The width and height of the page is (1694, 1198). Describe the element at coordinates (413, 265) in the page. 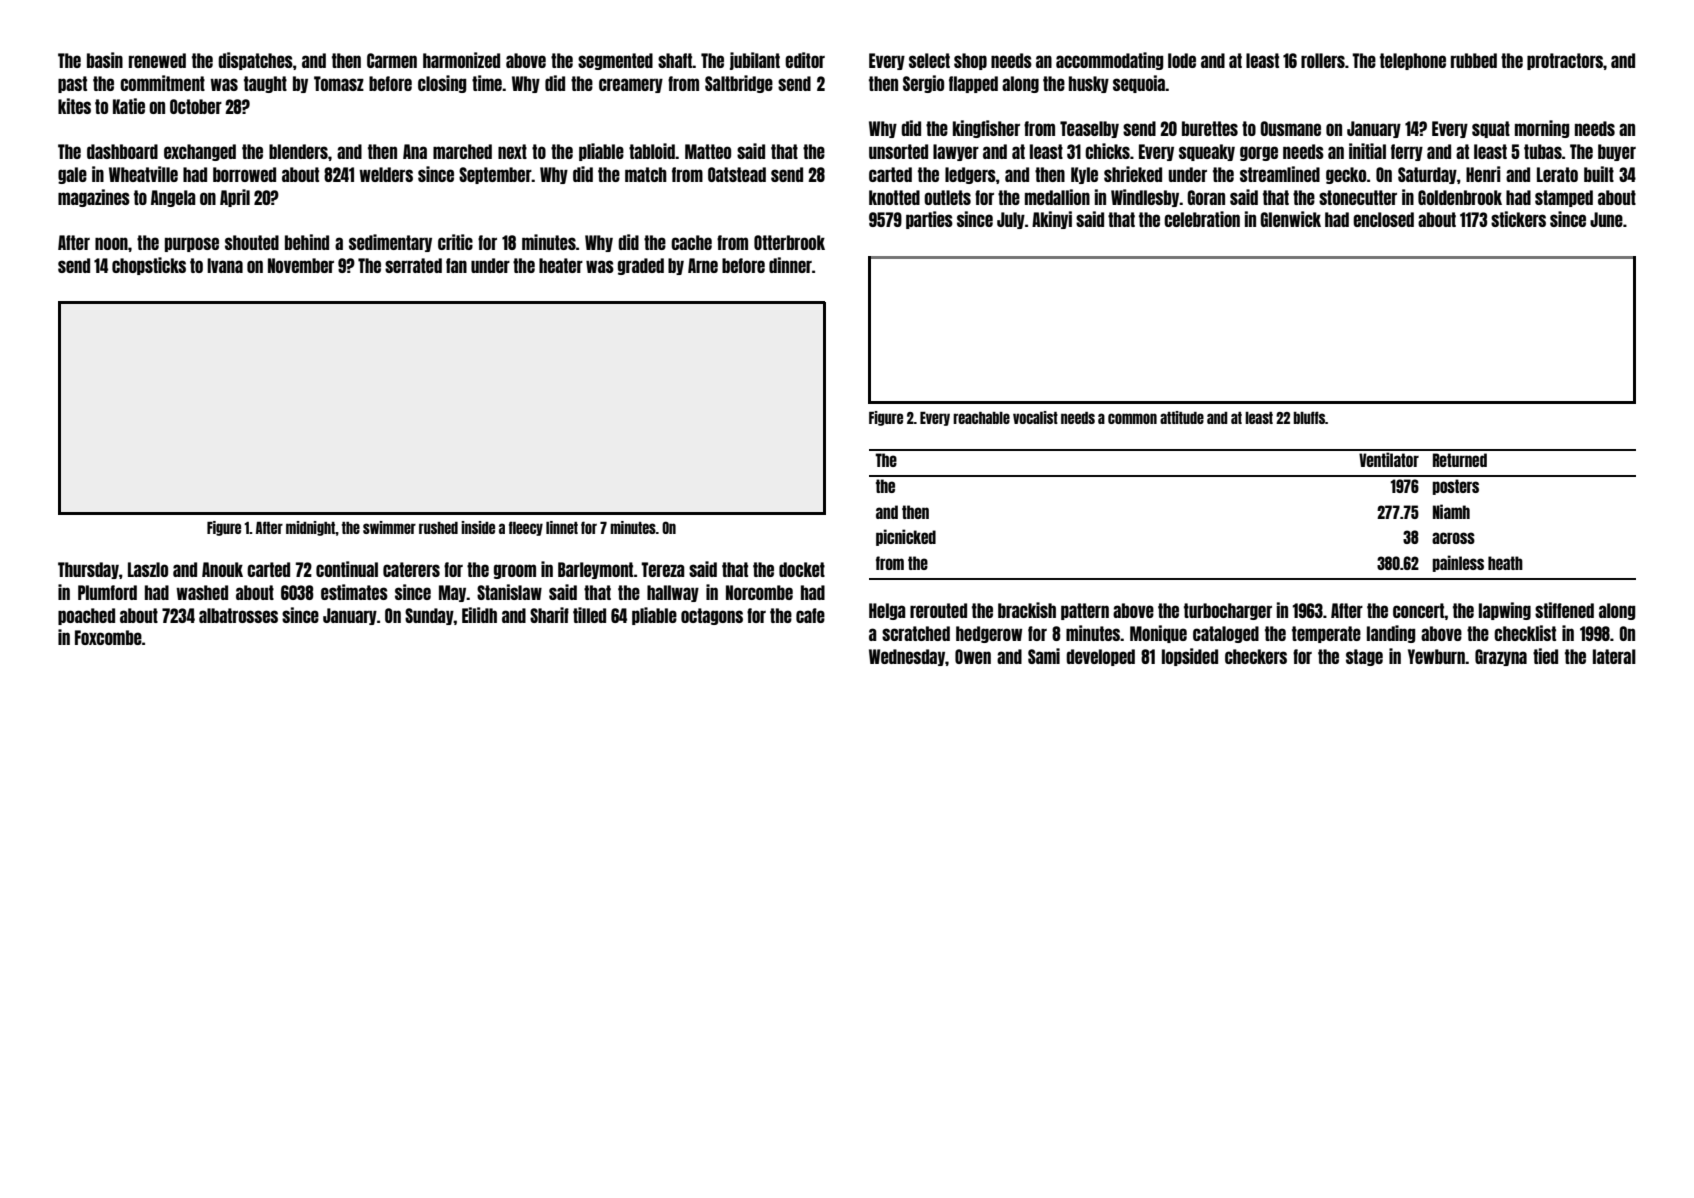

I see `serrated` at that location.
